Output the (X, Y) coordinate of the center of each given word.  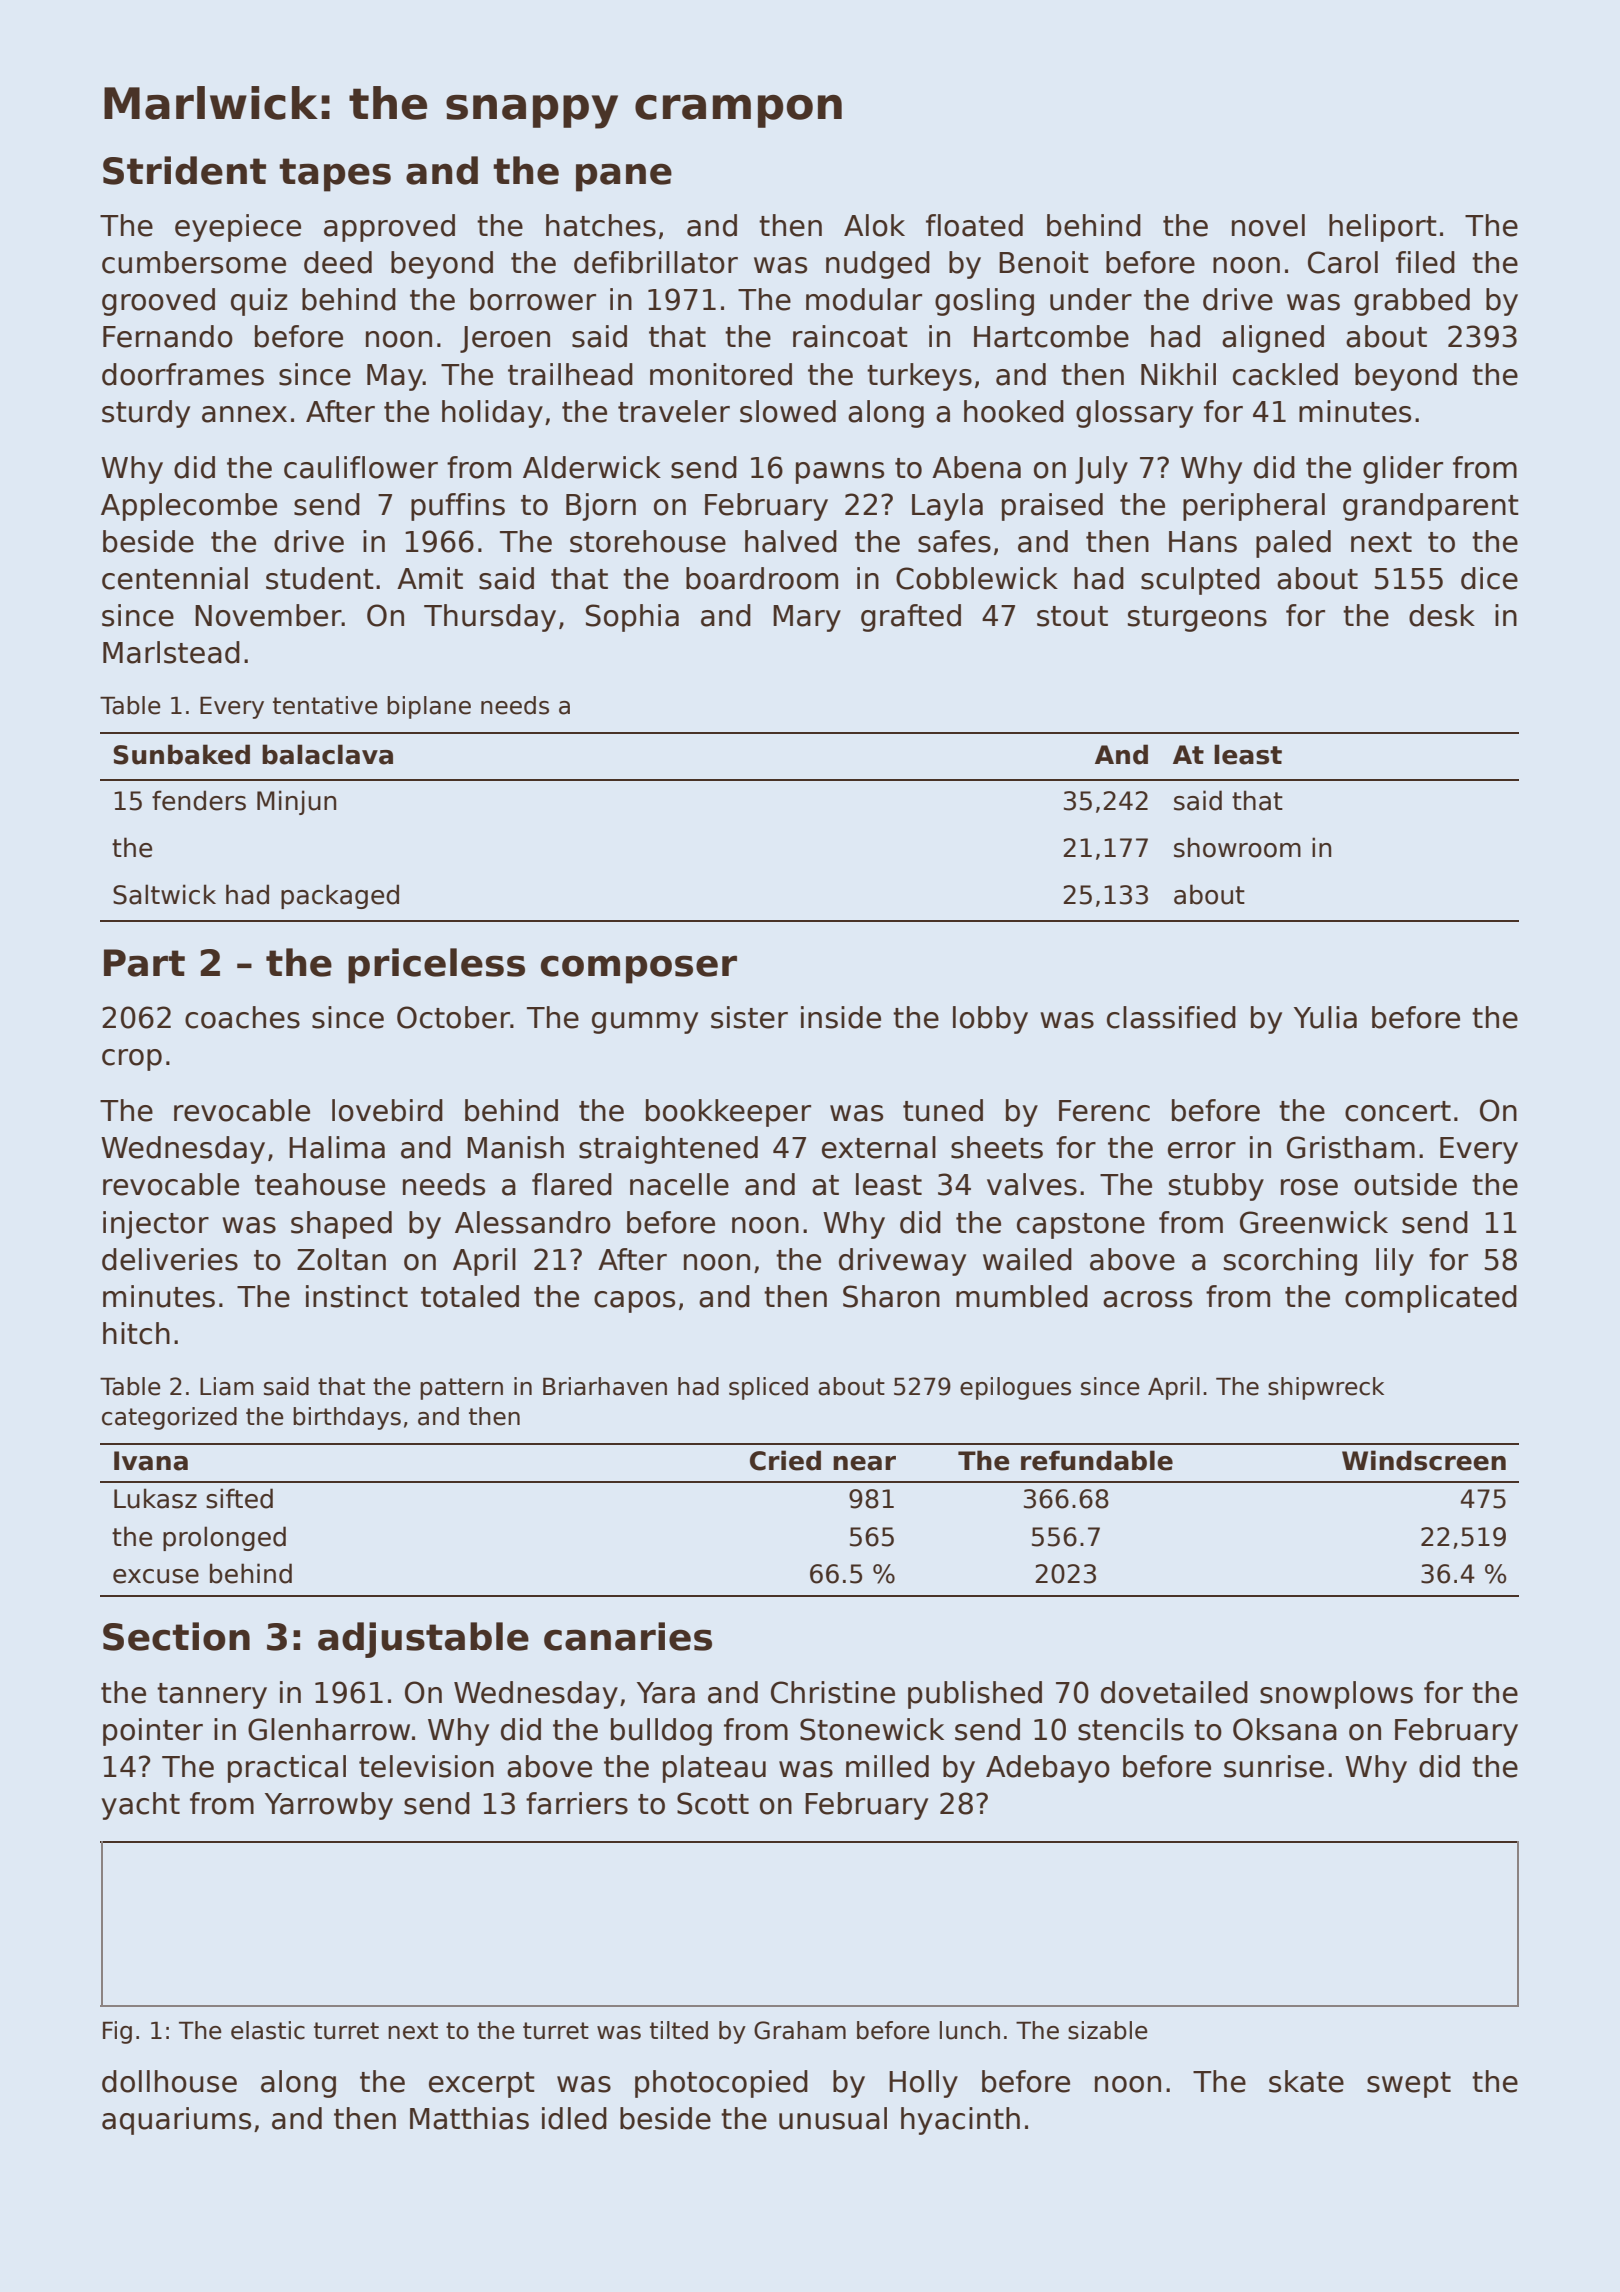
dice (1489, 578)
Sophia (632, 618)
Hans (1203, 542)
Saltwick (164, 894)
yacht (140, 1806)
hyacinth (960, 2121)
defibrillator (656, 262)
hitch (136, 1333)
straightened (668, 1150)
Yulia (1325, 1017)
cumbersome (194, 262)
